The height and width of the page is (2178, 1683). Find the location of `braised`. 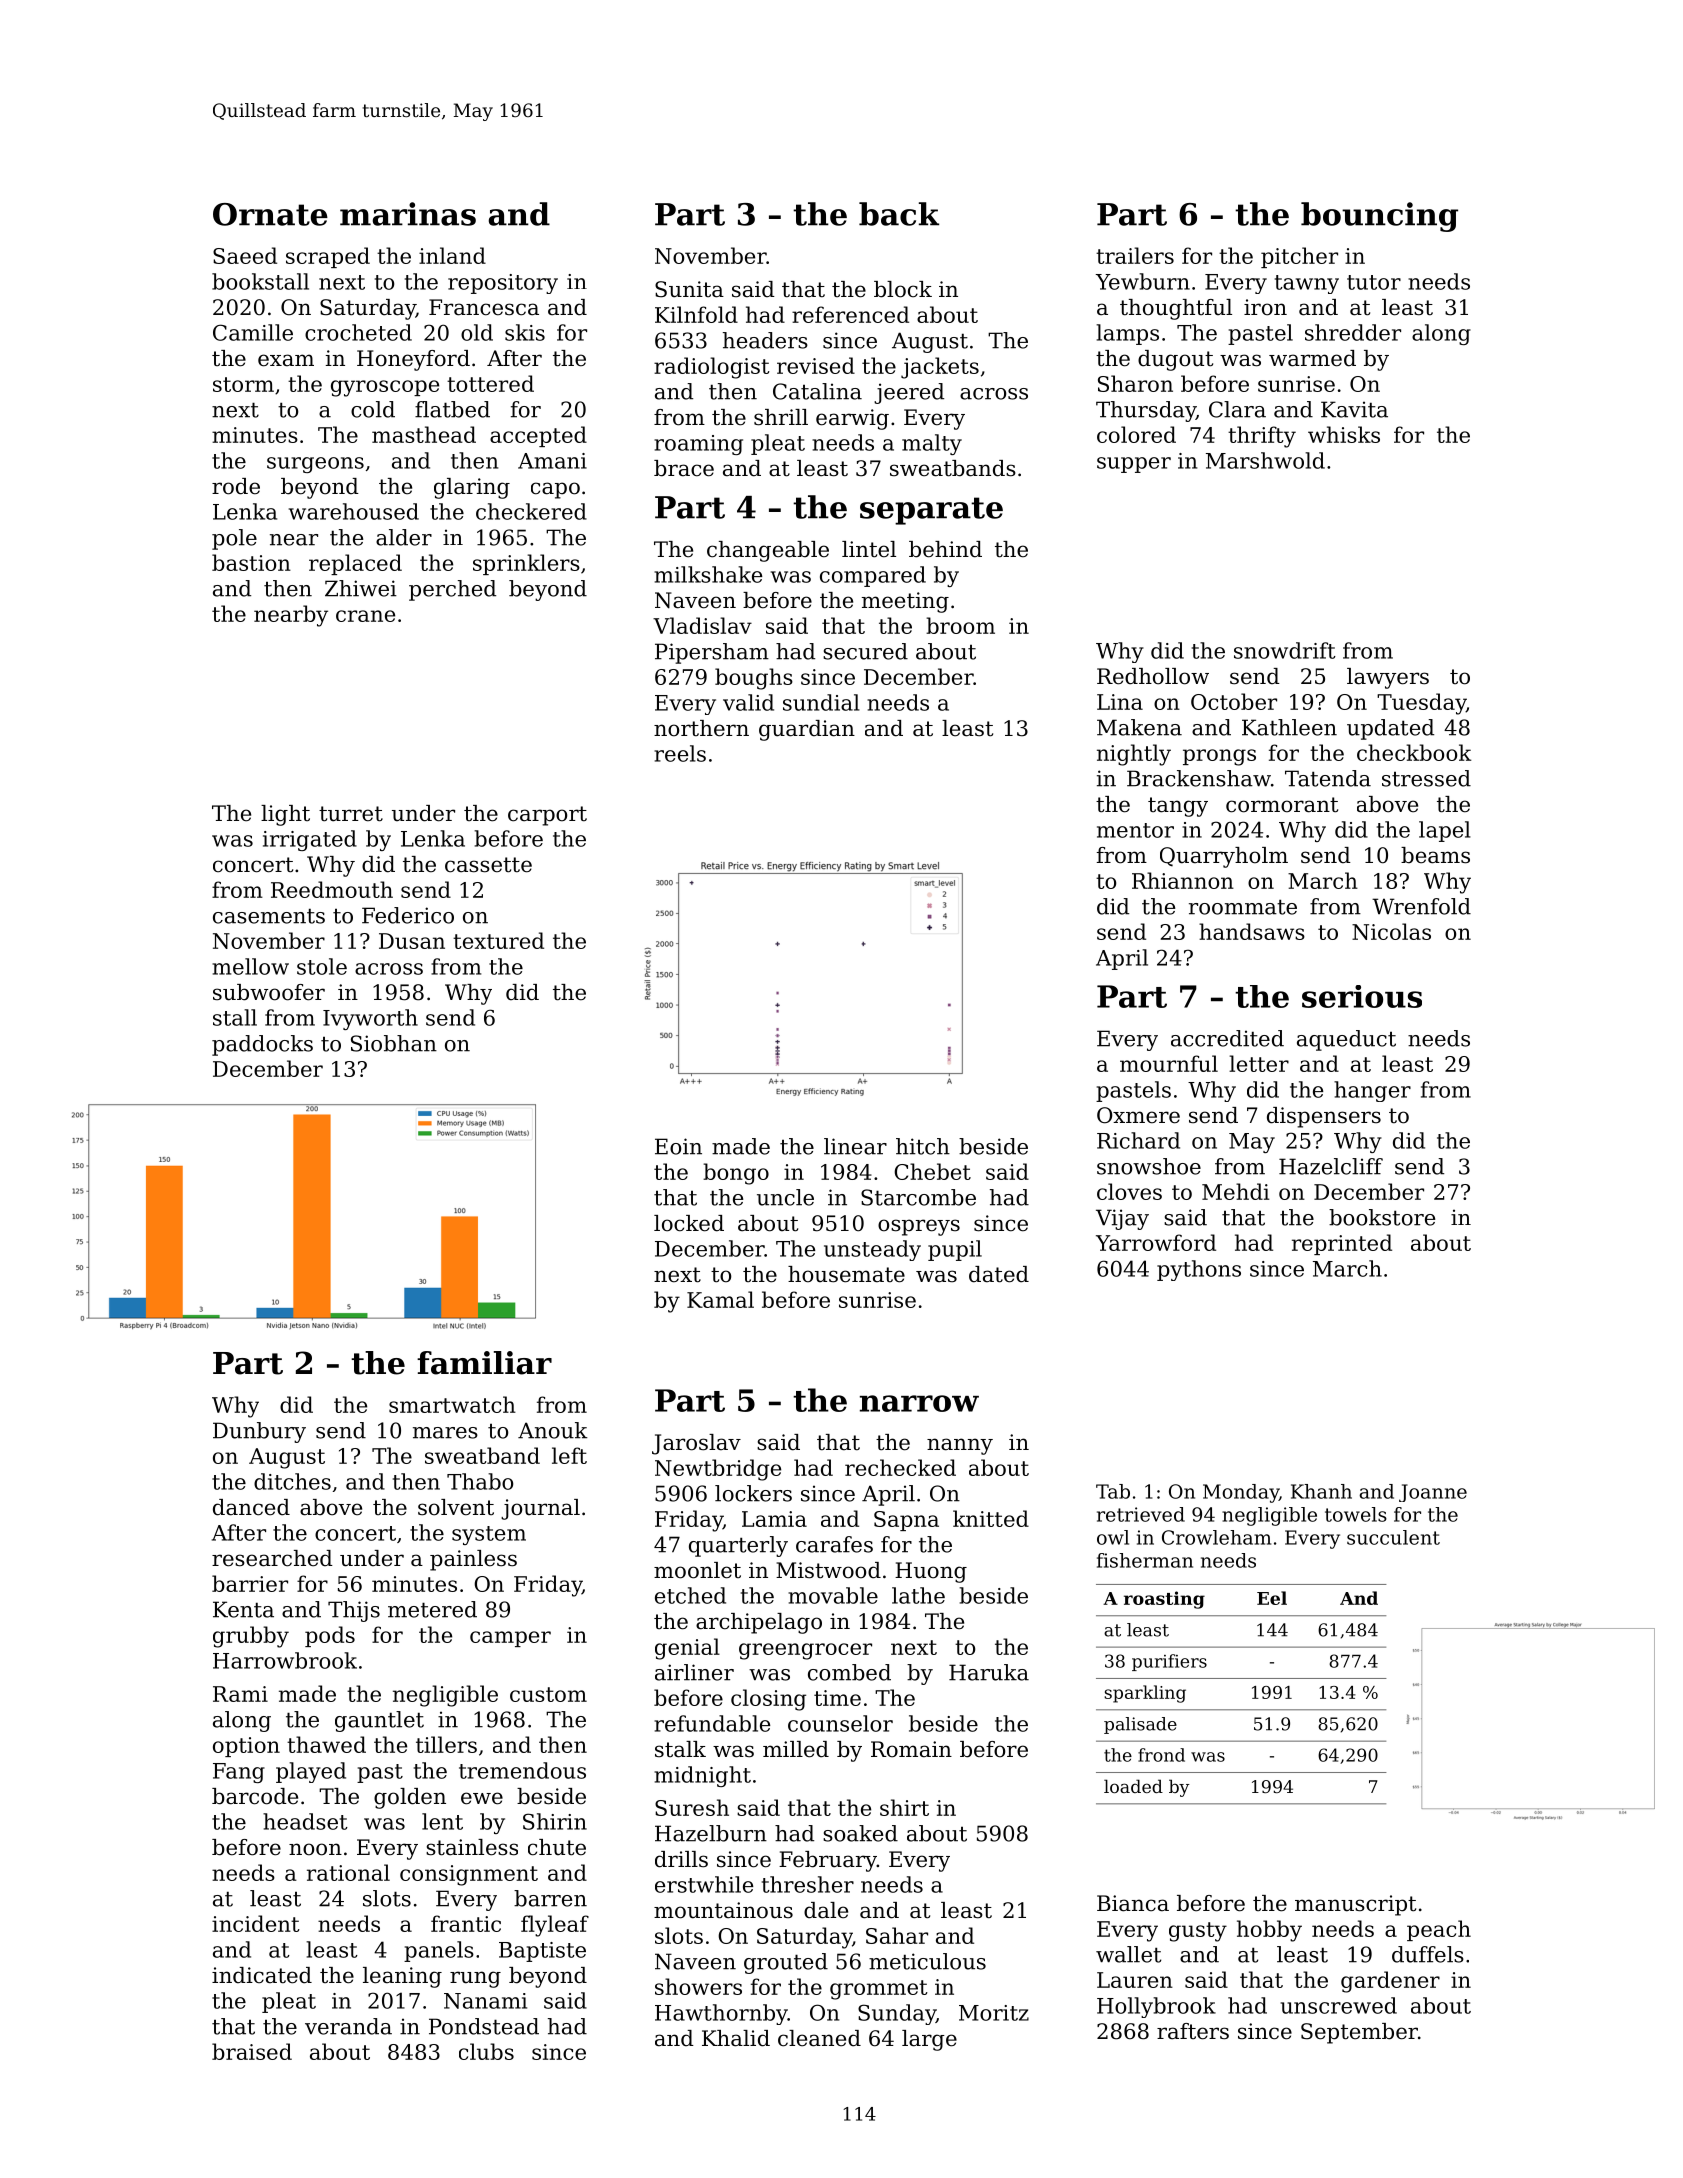

braised is located at coordinates (252, 2051).
